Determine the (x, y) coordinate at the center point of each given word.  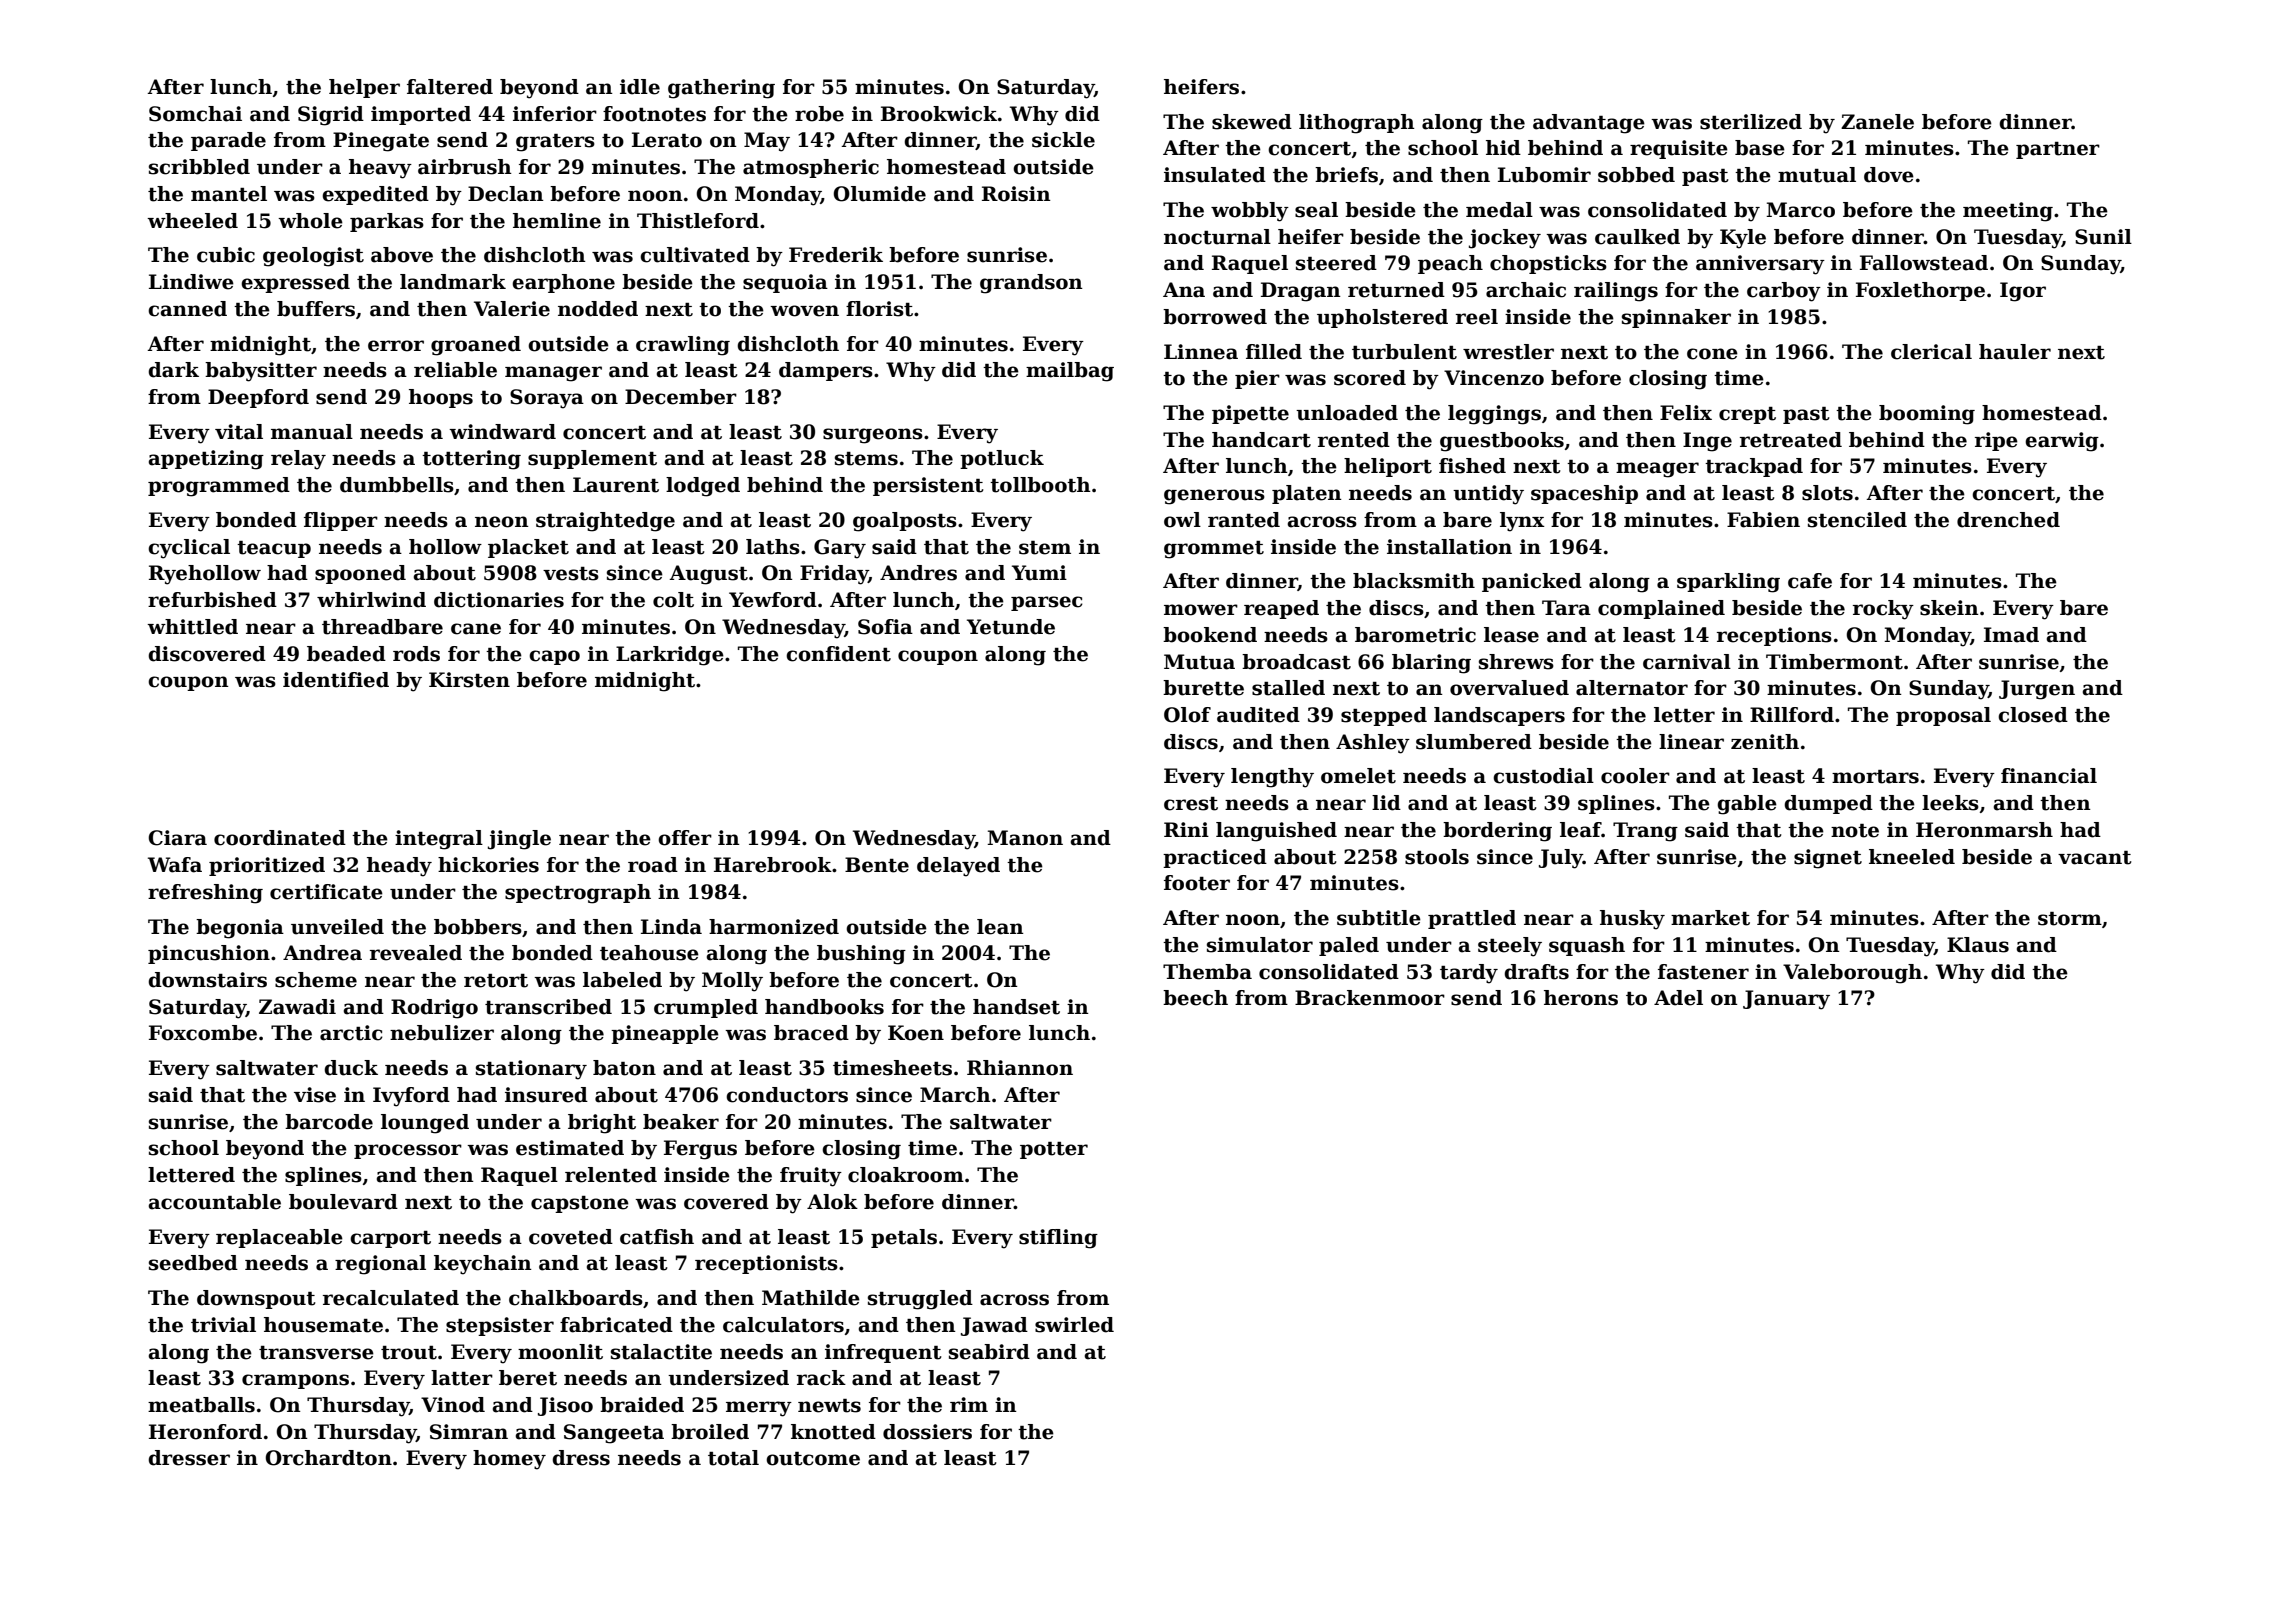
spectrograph (578, 894)
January (1786, 1000)
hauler (2015, 352)
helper (364, 88)
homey (509, 1460)
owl (1182, 520)
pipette (1250, 414)
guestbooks (1502, 442)
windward (502, 432)
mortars (1875, 777)
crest (1191, 804)
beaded (346, 654)
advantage (1589, 124)
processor (408, 1151)
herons (1581, 998)
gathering (721, 89)
